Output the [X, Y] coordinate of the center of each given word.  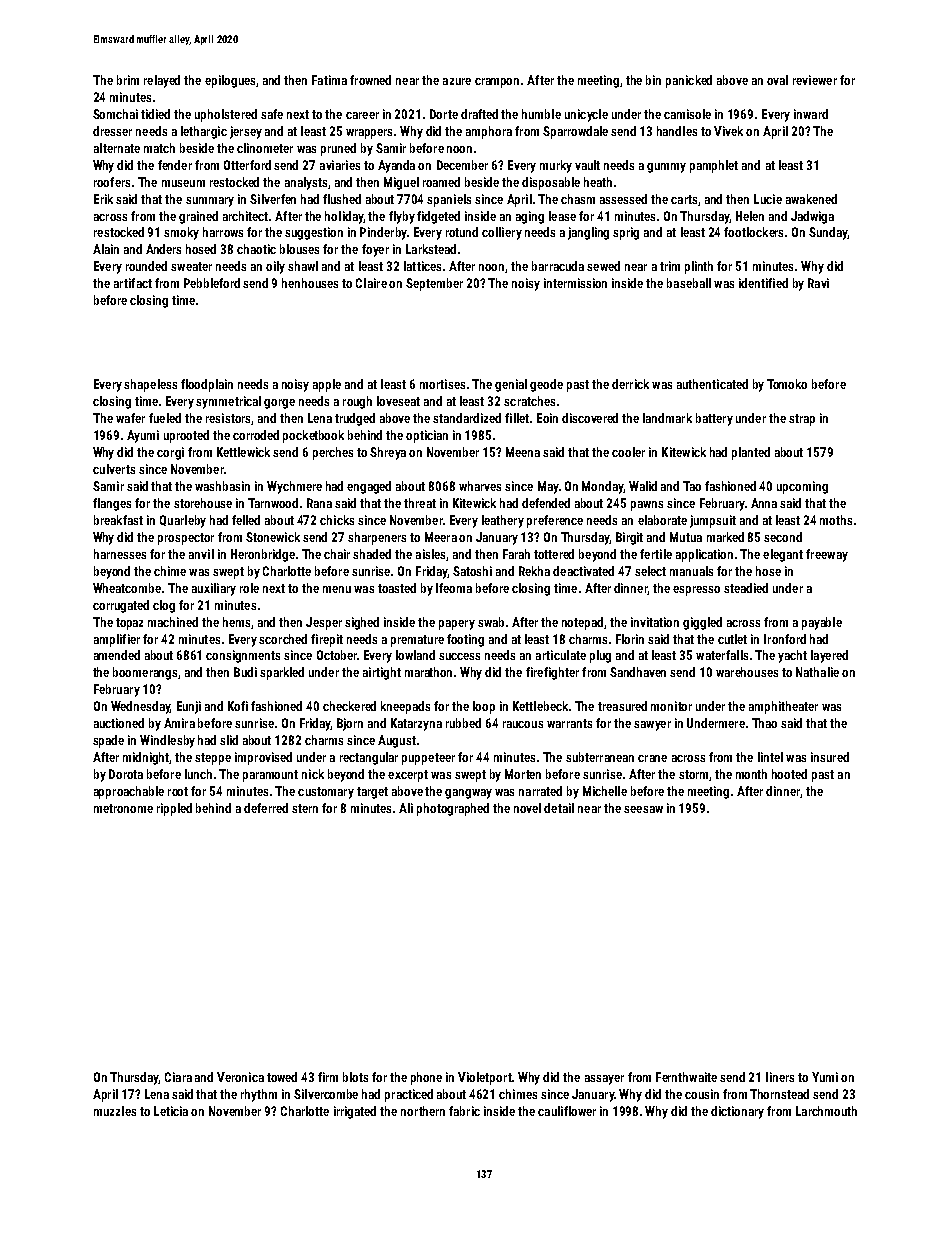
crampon [497, 83]
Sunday [828, 233]
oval [777, 80]
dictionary [737, 1112]
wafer [130, 418]
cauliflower [567, 1111]
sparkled [282, 673]
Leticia [171, 1111]
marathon [428, 672]
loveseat [398, 401]
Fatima [329, 80]
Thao [764, 723]
